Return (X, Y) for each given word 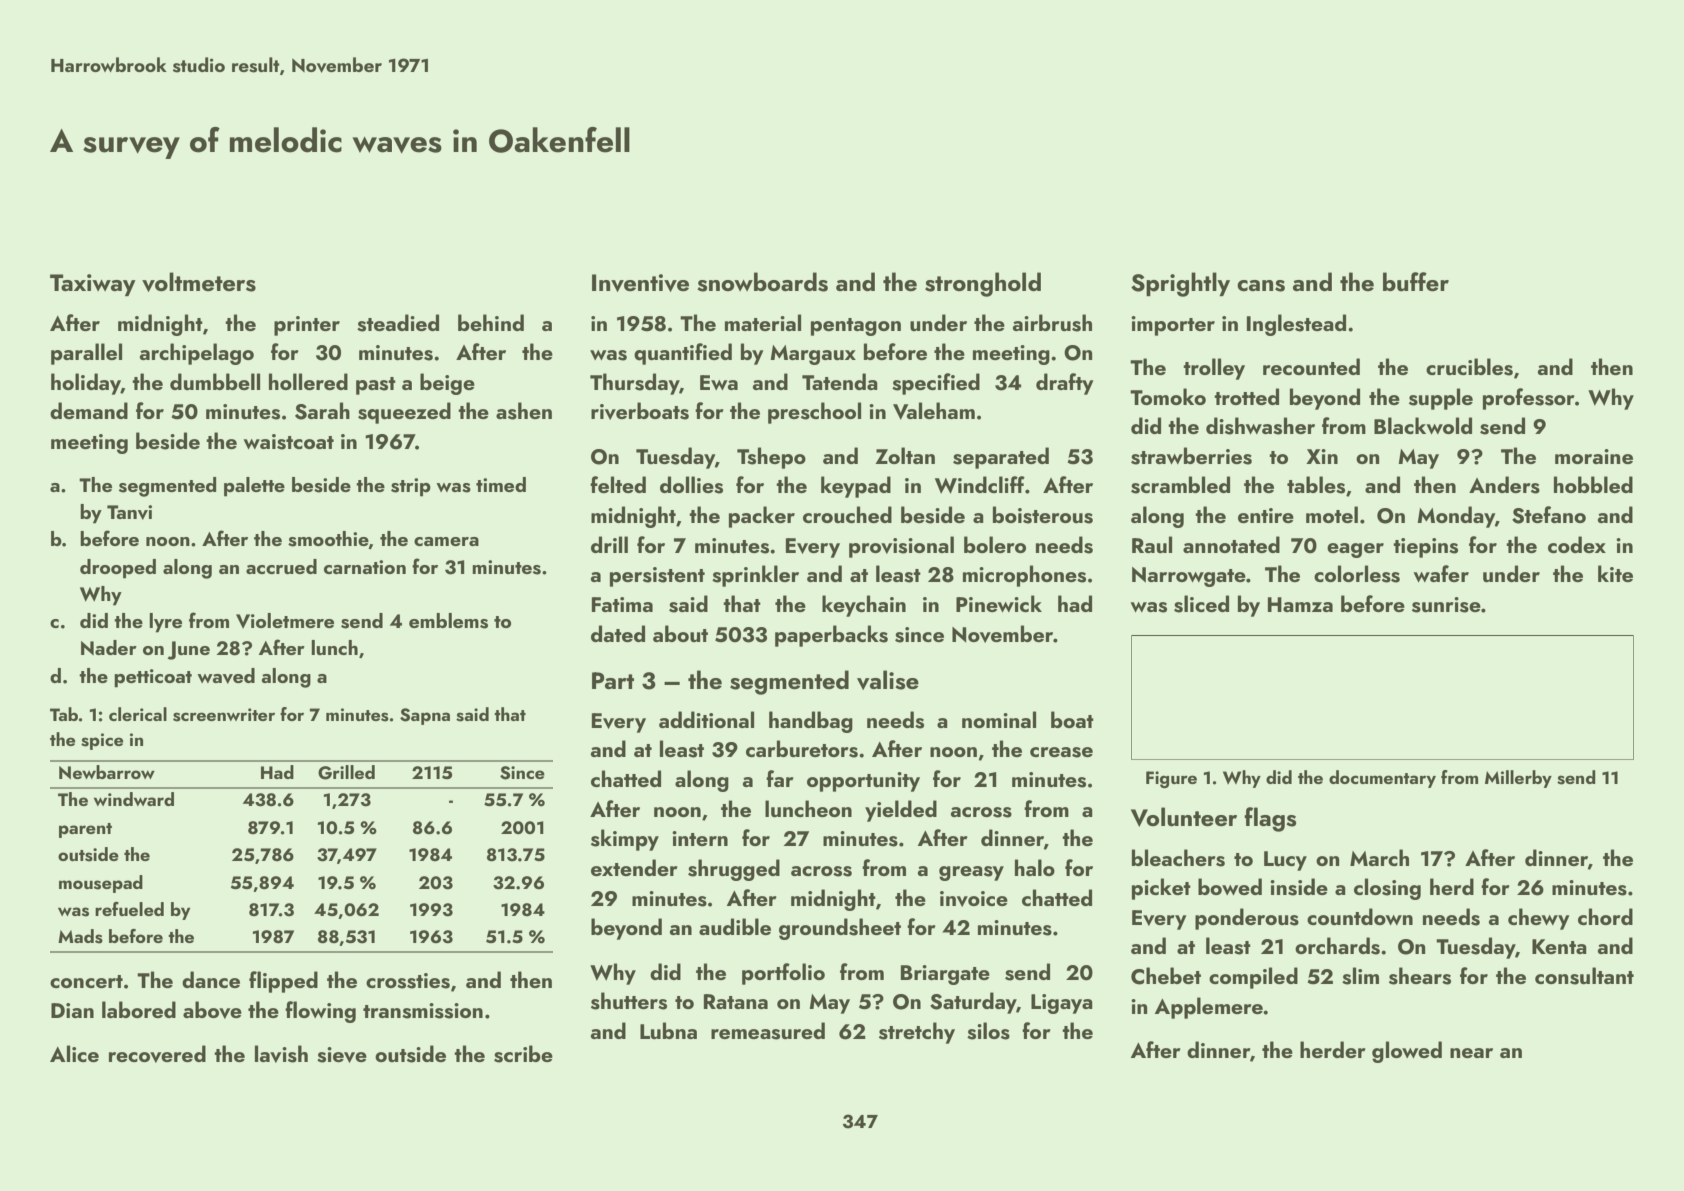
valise (888, 680)
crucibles (1469, 367)
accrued (281, 566)
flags (1270, 819)
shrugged (734, 870)
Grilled (346, 772)
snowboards (762, 282)
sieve (342, 1055)
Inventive (640, 283)
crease (1061, 752)
